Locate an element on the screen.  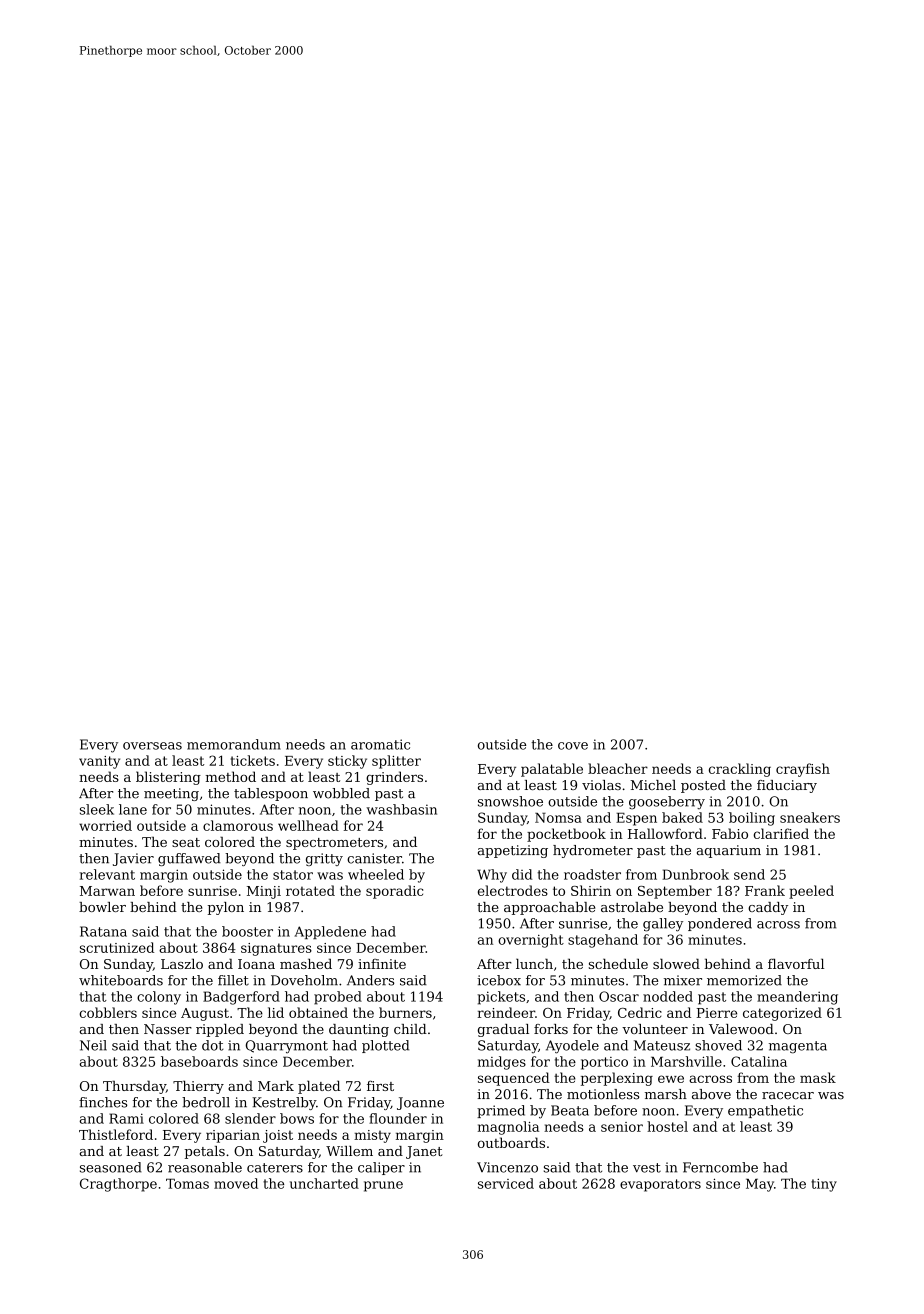
Cragthorpe is located at coordinates (118, 1185).
